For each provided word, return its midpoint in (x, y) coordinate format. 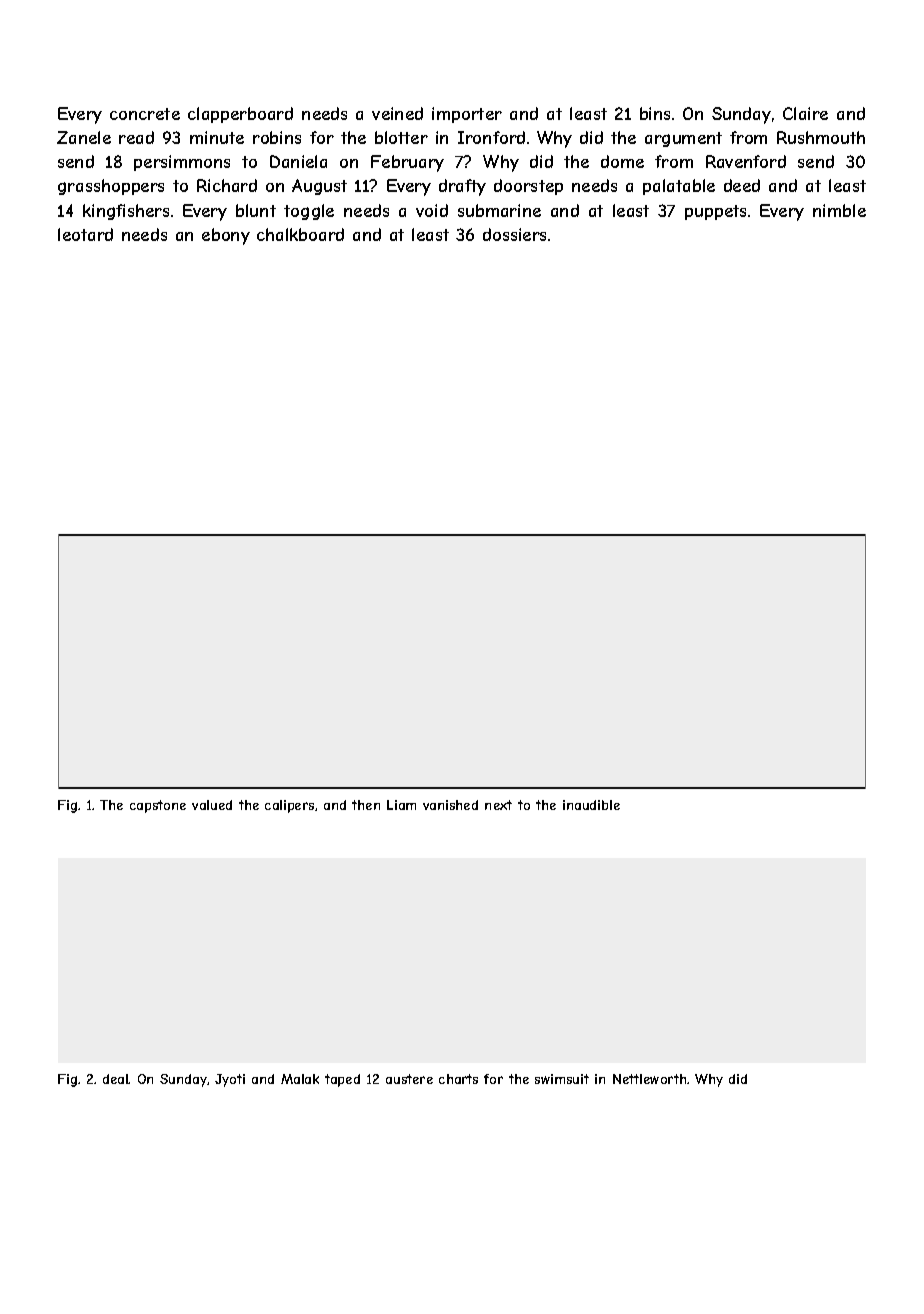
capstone (158, 806)
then (366, 805)
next (498, 805)
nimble (839, 210)
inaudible (591, 805)
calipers (289, 806)
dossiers (514, 234)
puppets (715, 212)
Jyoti (230, 1080)
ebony (226, 236)
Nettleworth (649, 1079)
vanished (450, 805)
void (432, 210)
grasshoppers (111, 187)
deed (742, 185)
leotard (85, 234)
